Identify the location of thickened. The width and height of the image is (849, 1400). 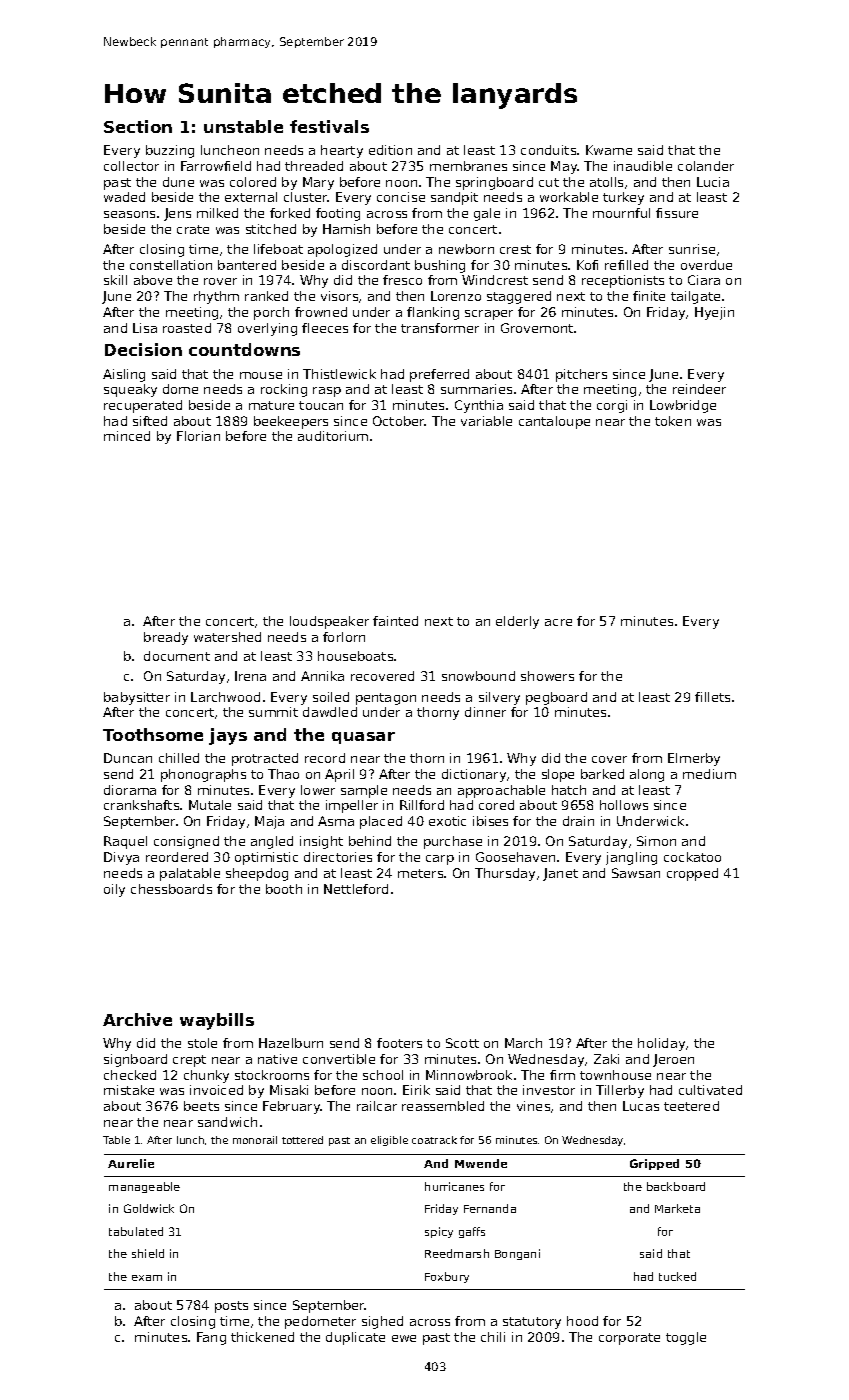
(262, 1337).
